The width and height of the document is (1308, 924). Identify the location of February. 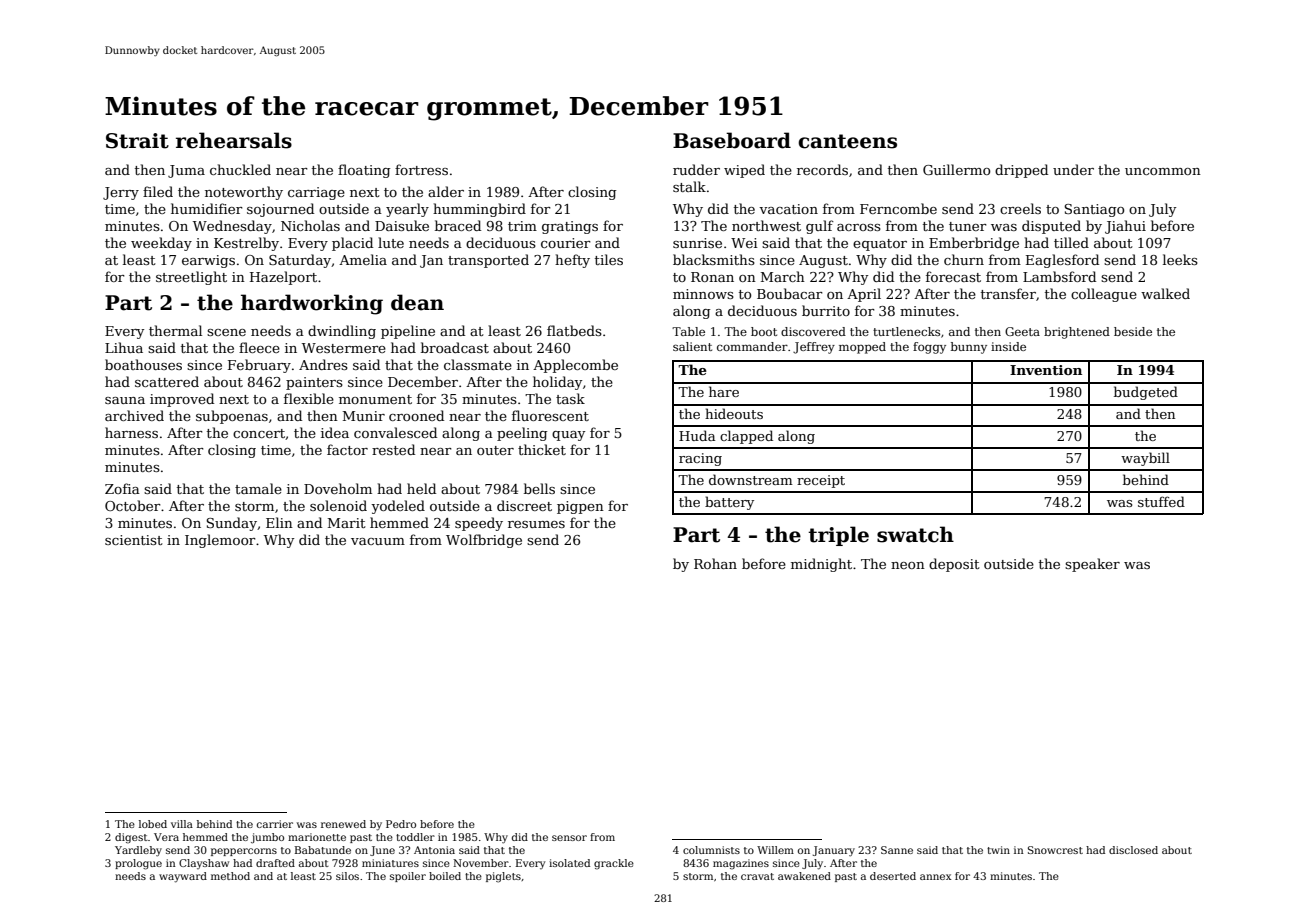
(259, 366).
